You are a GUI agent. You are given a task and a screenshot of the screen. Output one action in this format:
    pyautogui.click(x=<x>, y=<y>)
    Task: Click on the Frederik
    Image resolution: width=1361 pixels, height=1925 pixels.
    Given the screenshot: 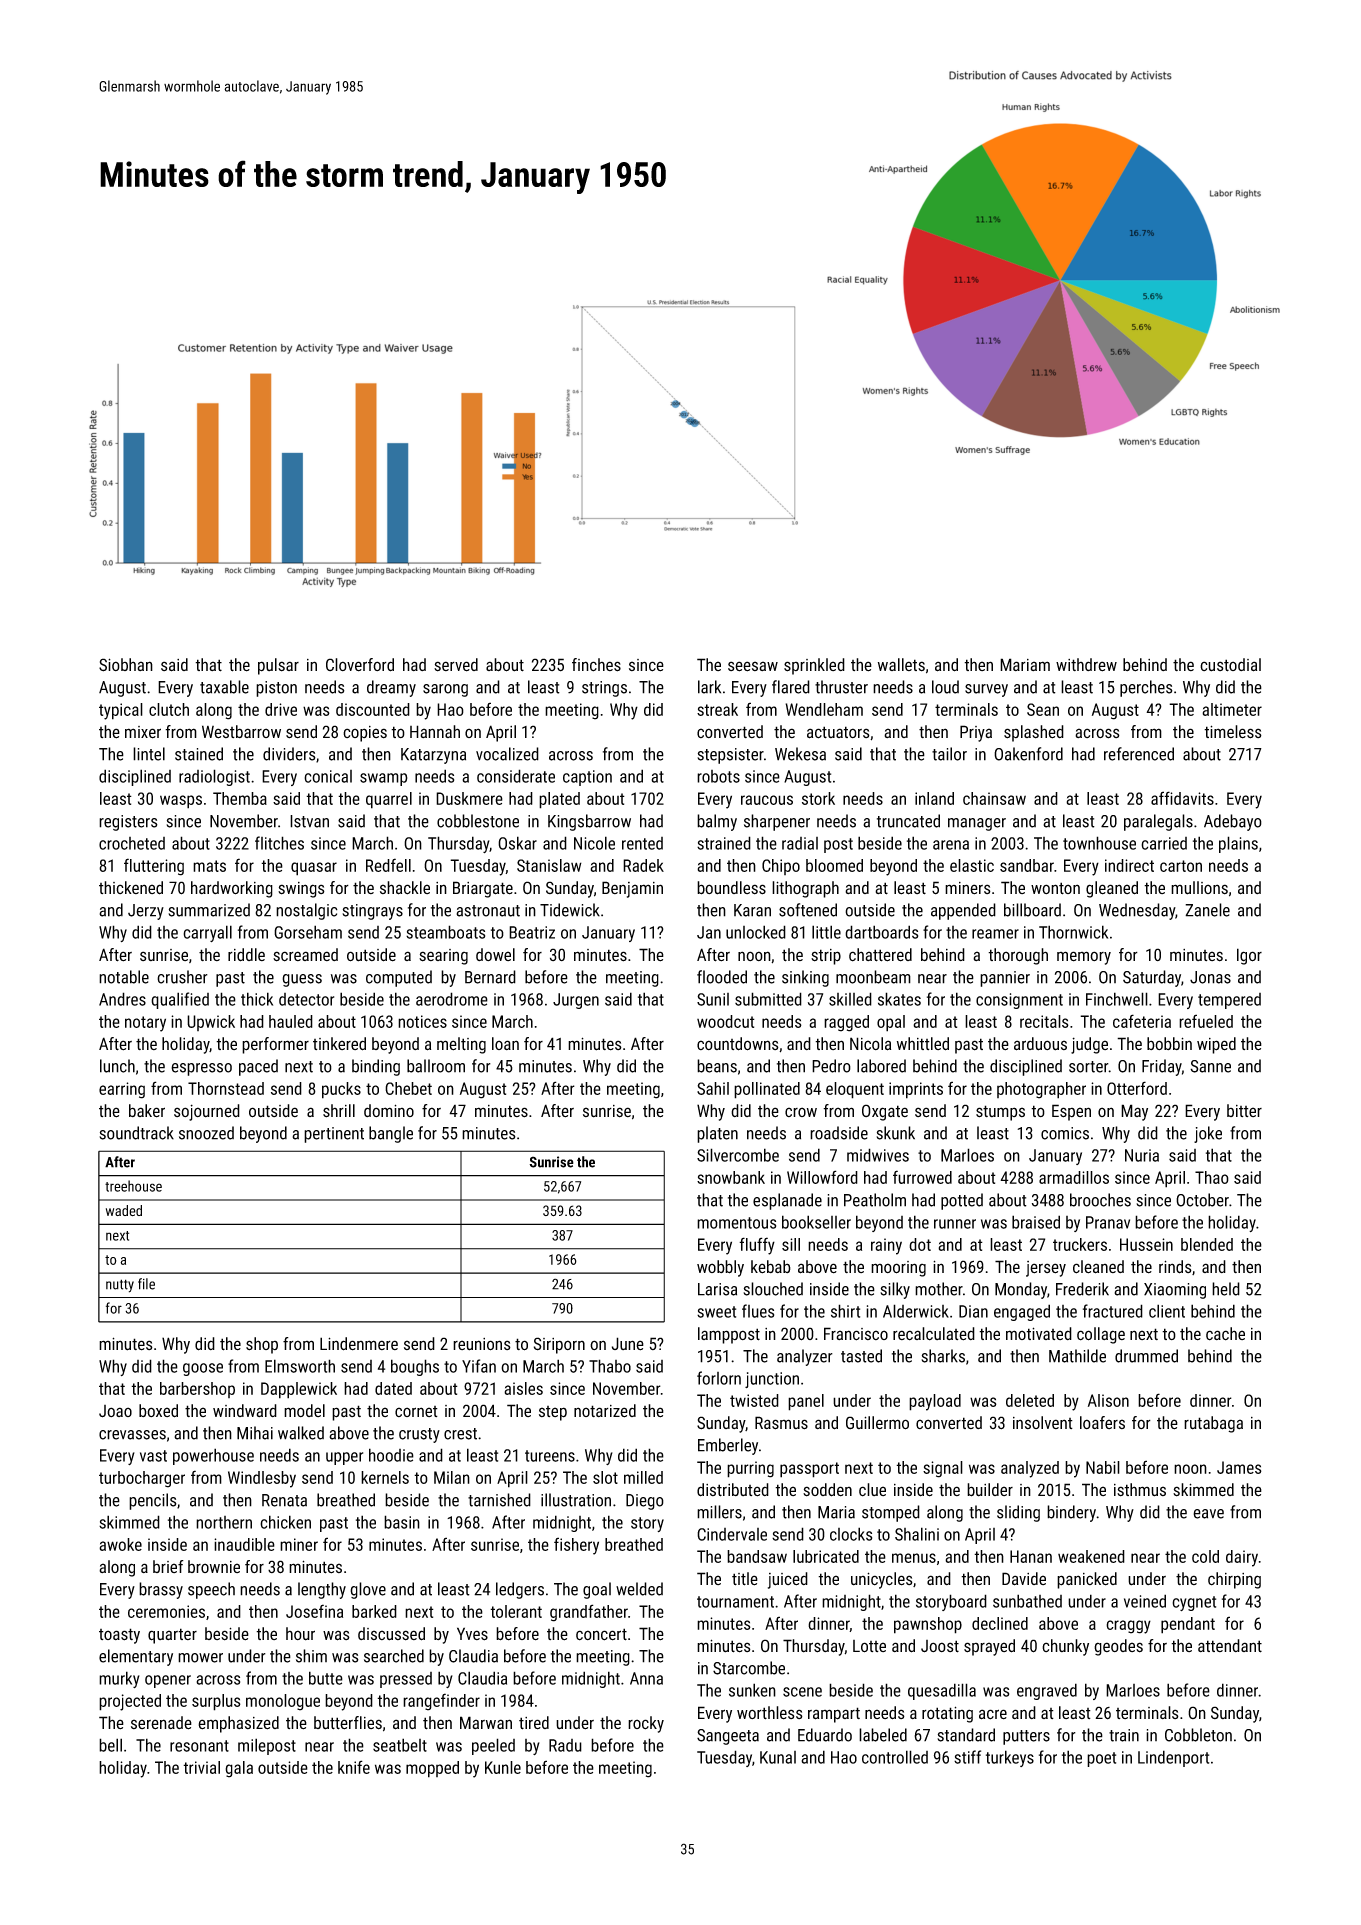 What is the action you would take?
    pyautogui.click(x=1082, y=1289)
